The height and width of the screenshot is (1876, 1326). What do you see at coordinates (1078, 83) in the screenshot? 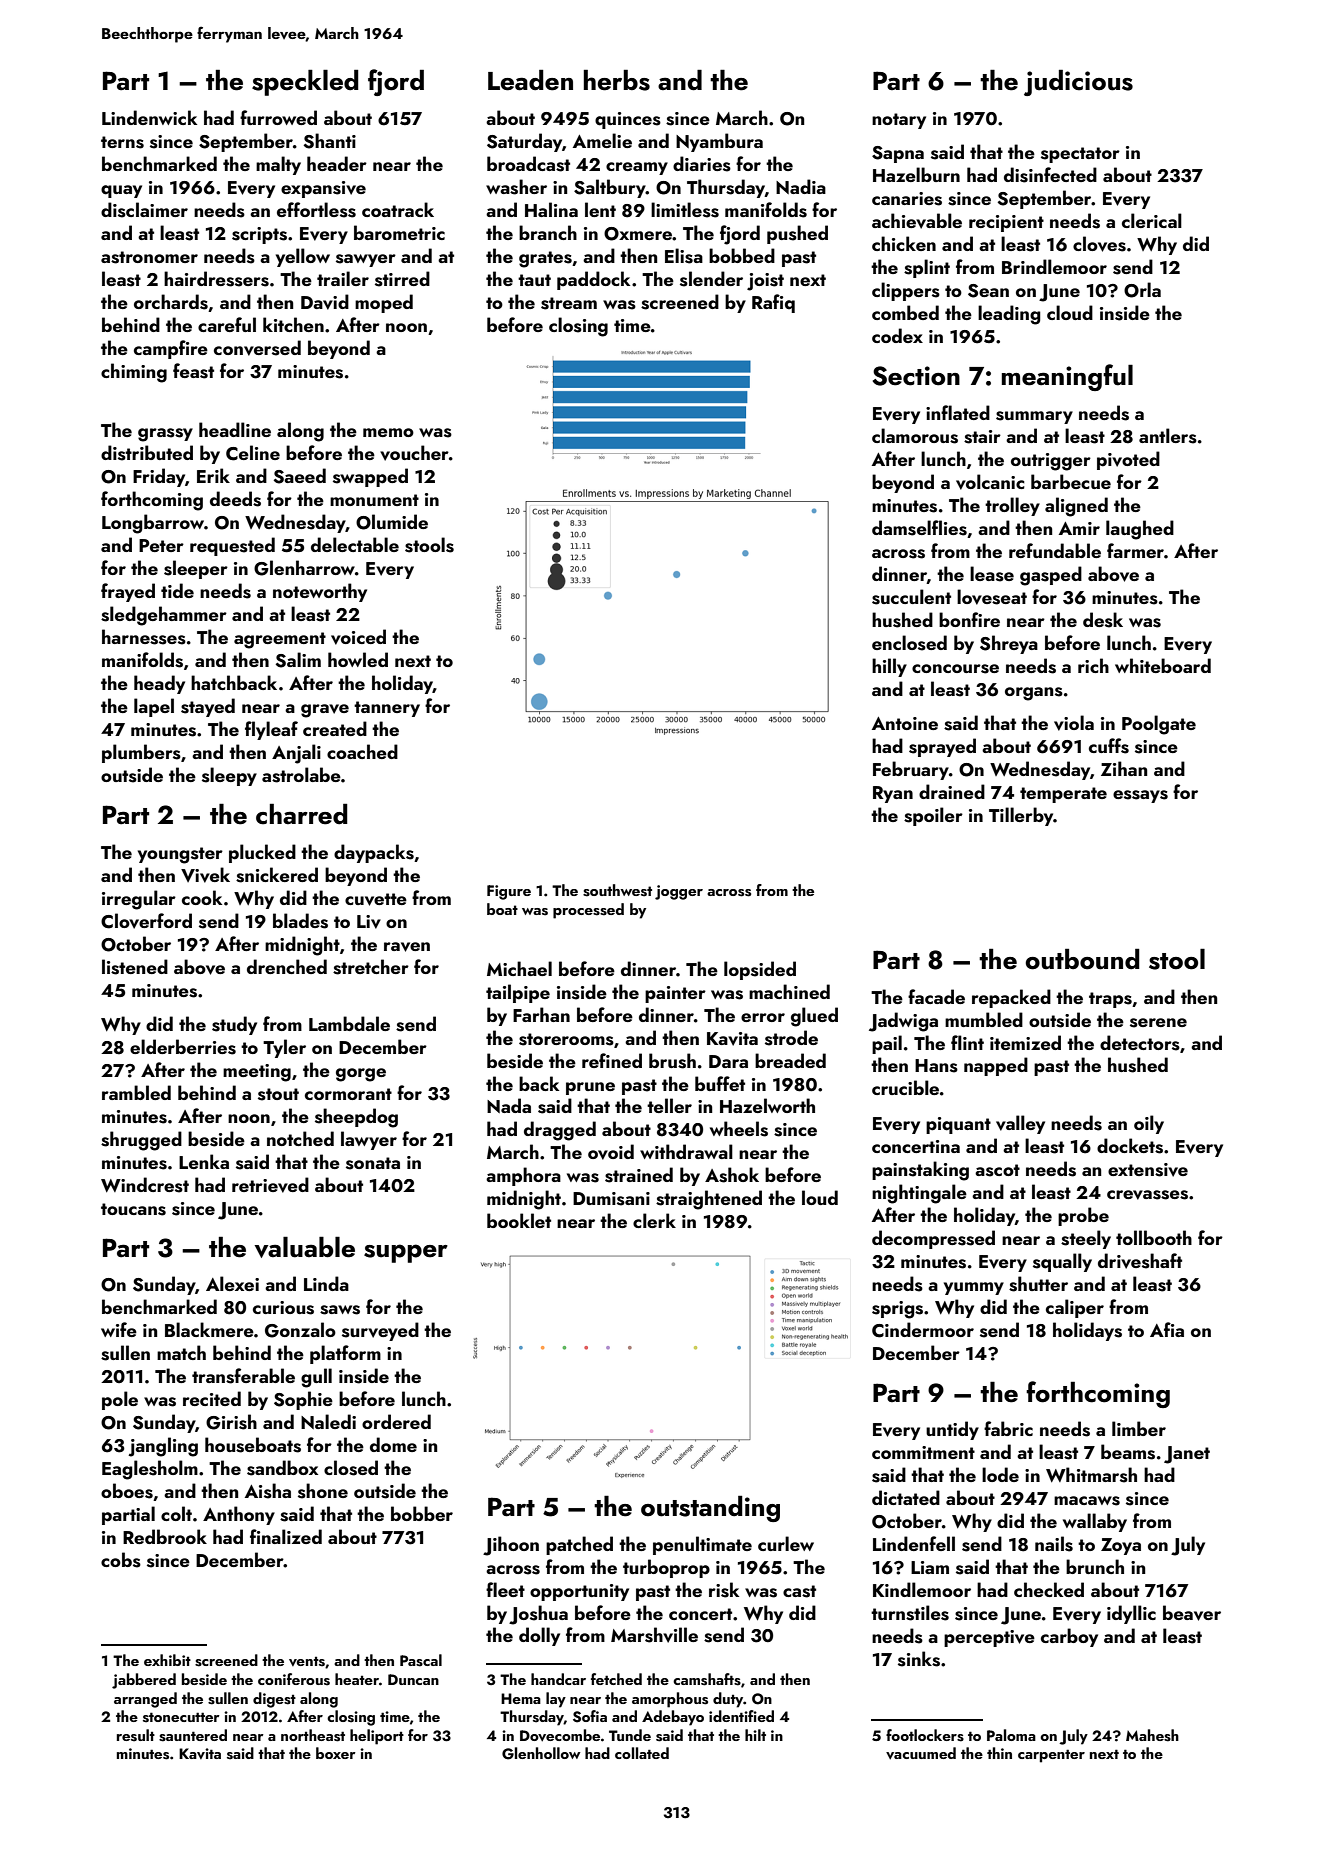
I see `judicious` at bounding box center [1078, 83].
